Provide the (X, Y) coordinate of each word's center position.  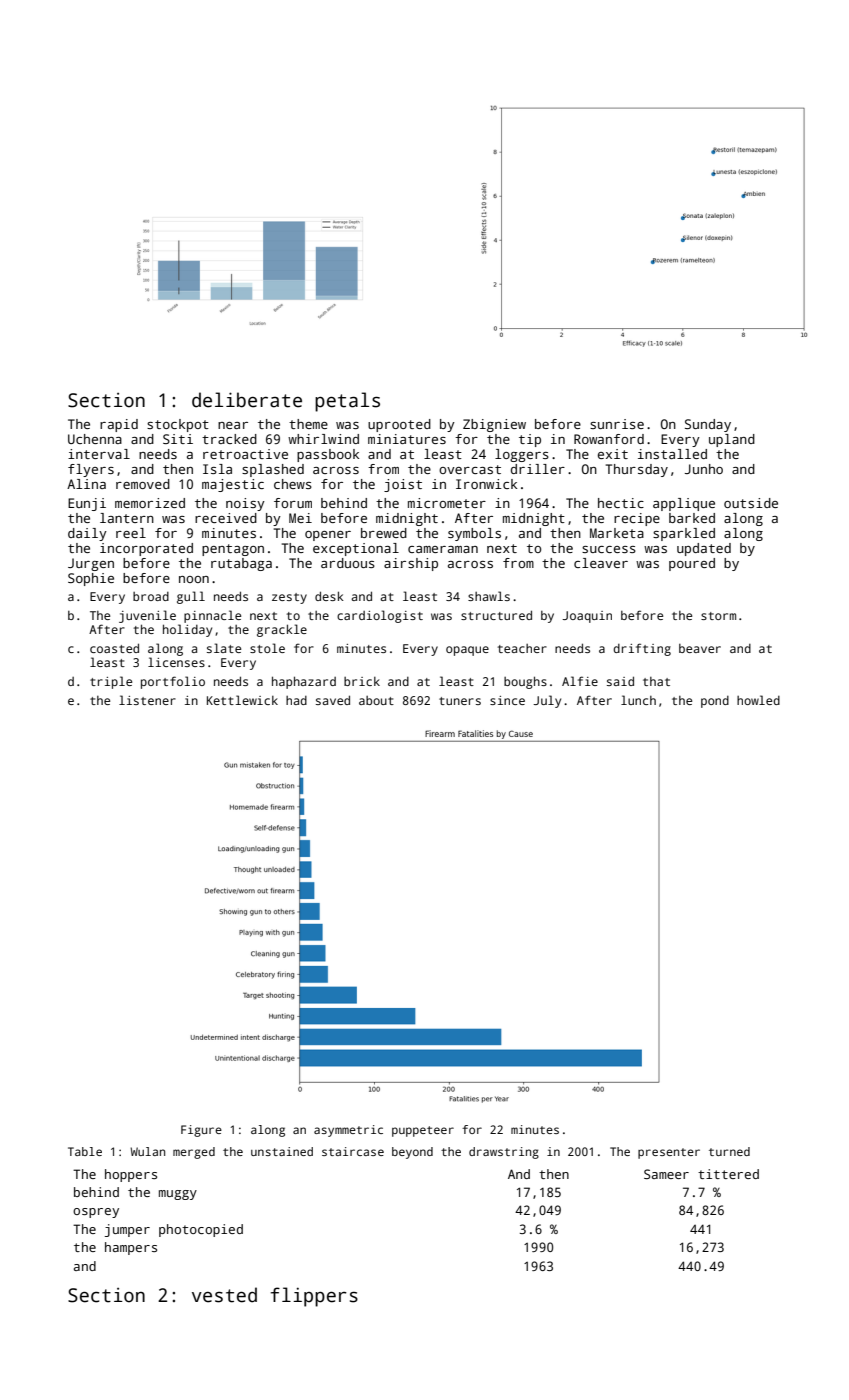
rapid (119, 425)
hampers (131, 1248)
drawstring (504, 1153)
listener (147, 700)
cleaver (601, 563)
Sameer (666, 1174)
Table (85, 1151)
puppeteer (423, 1131)
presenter (669, 1153)
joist (403, 485)
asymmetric (348, 1131)
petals (347, 402)
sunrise (617, 424)
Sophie (91, 579)
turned (729, 1151)
